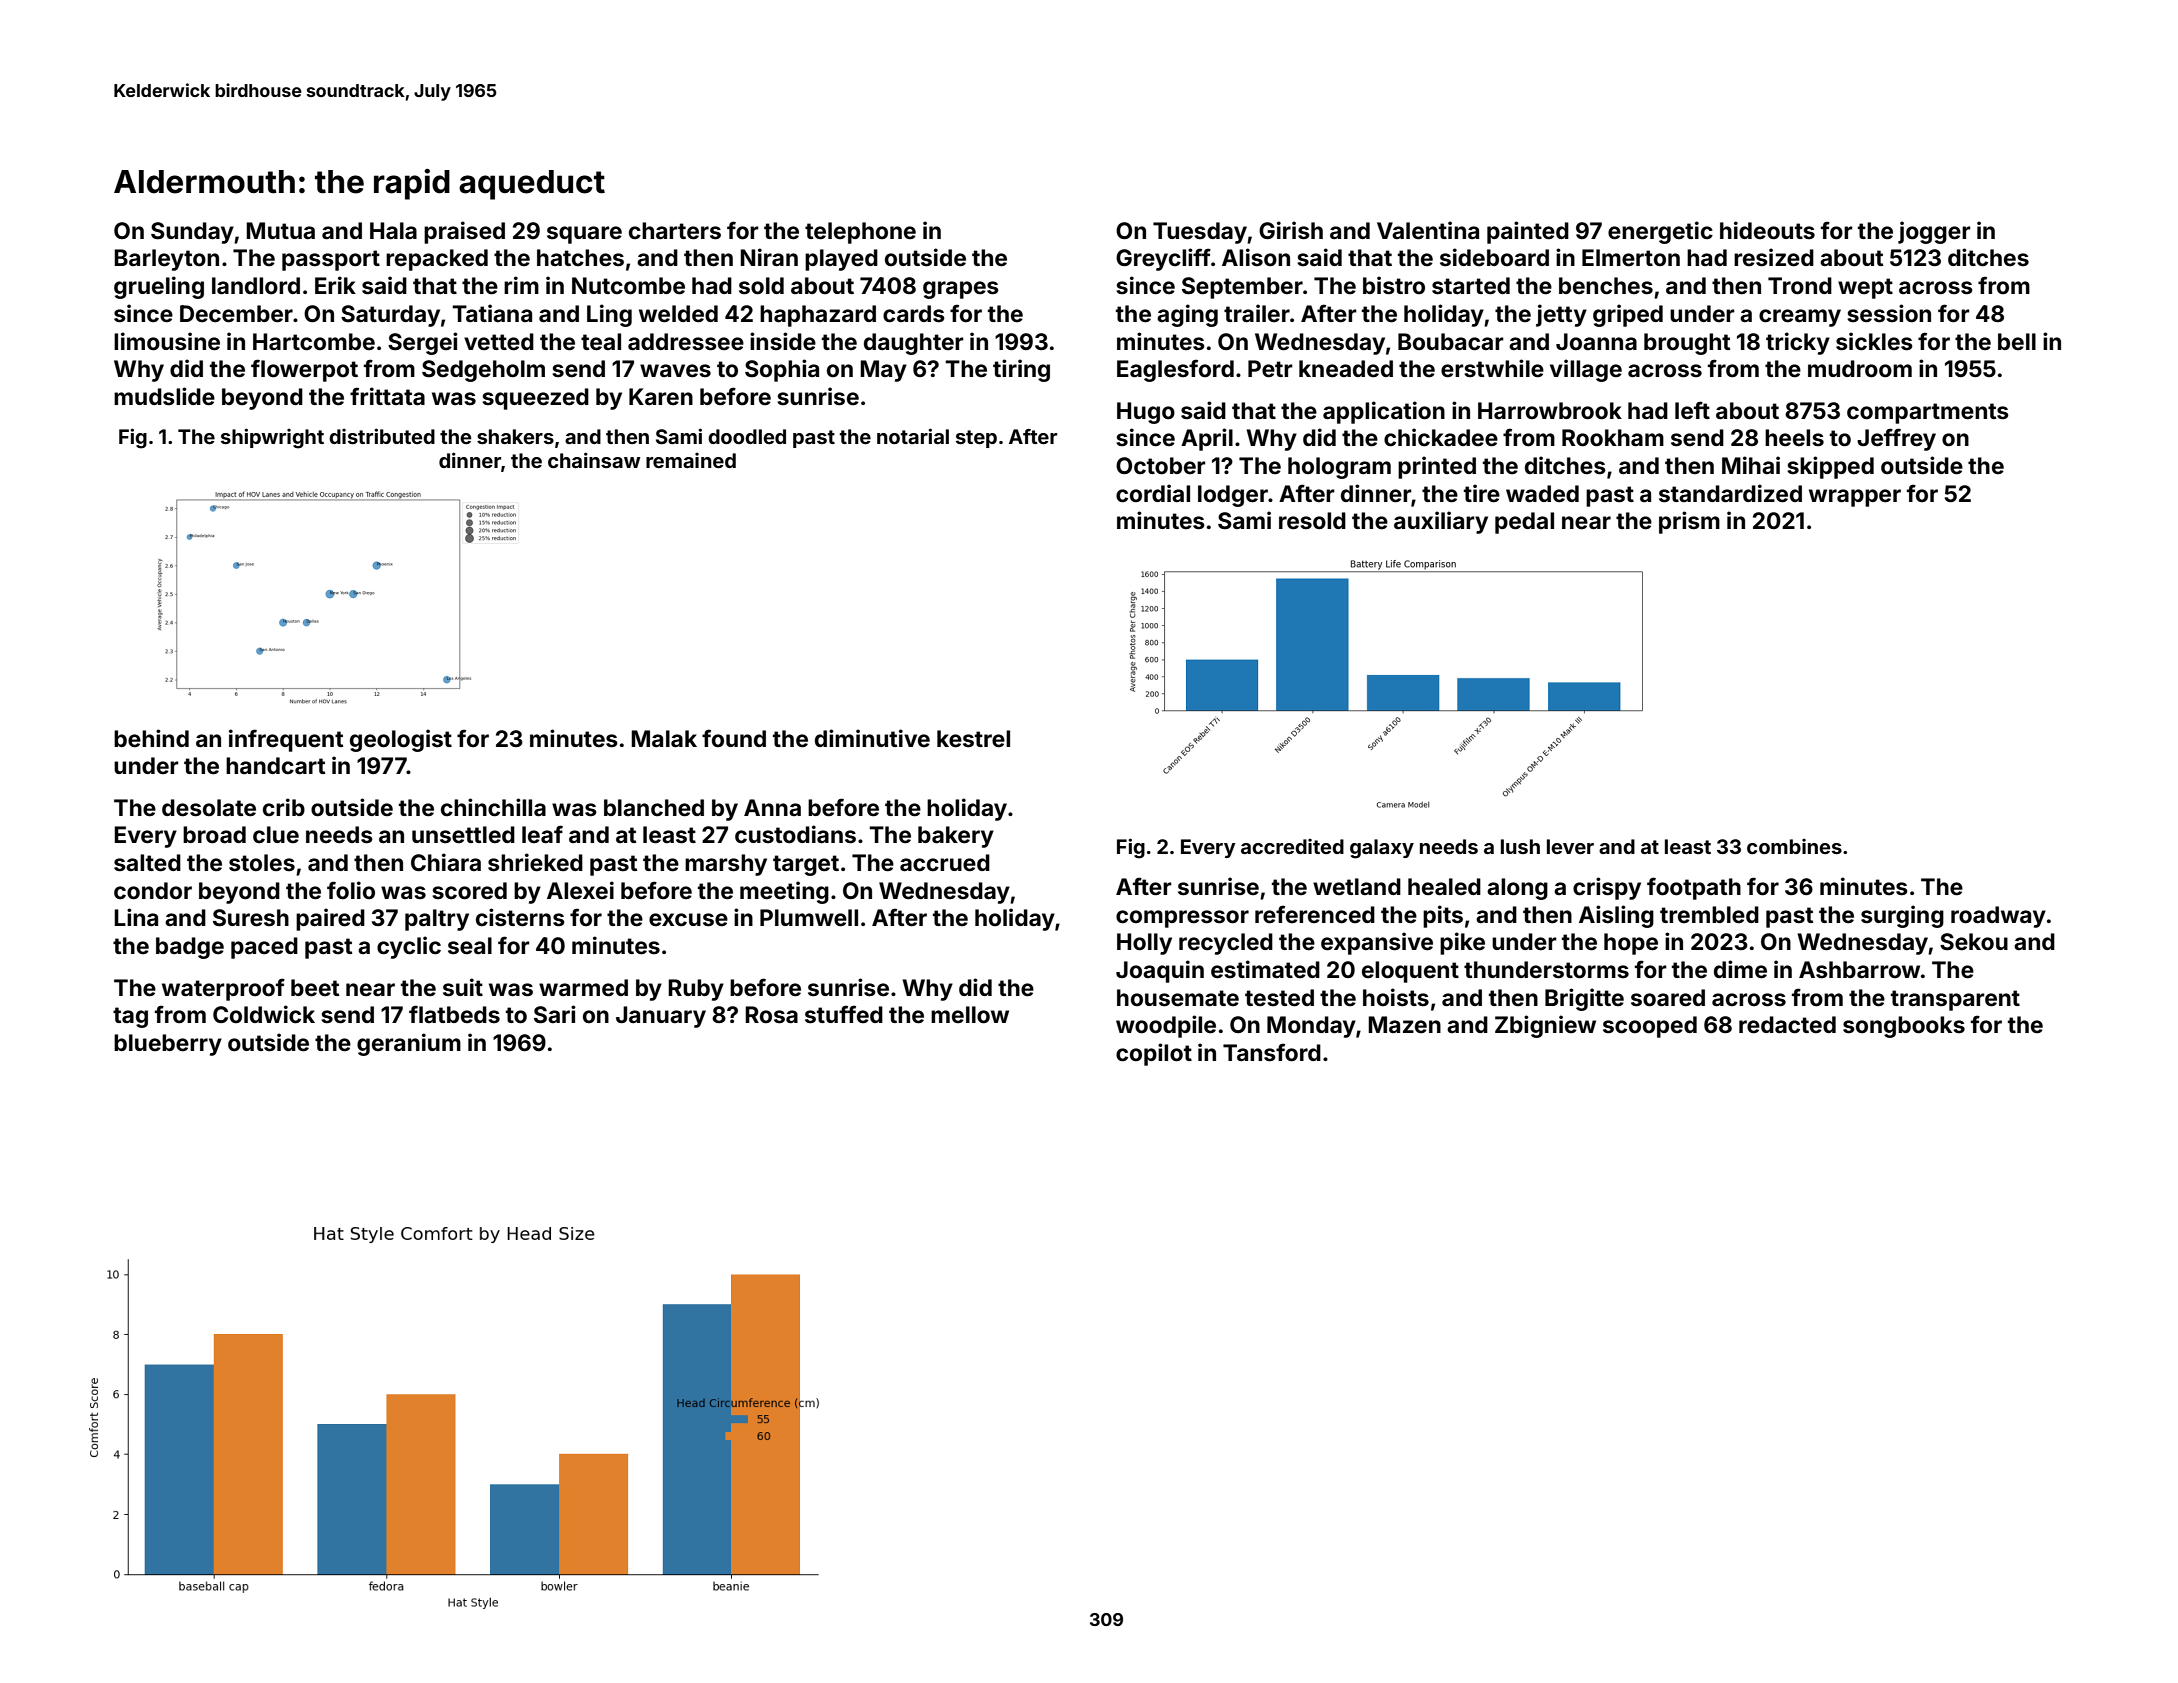 This screenshot has width=2178, height=1683. Describe the element at coordinates (1689, 522) in the screenshot. I see `prism` at that location.
